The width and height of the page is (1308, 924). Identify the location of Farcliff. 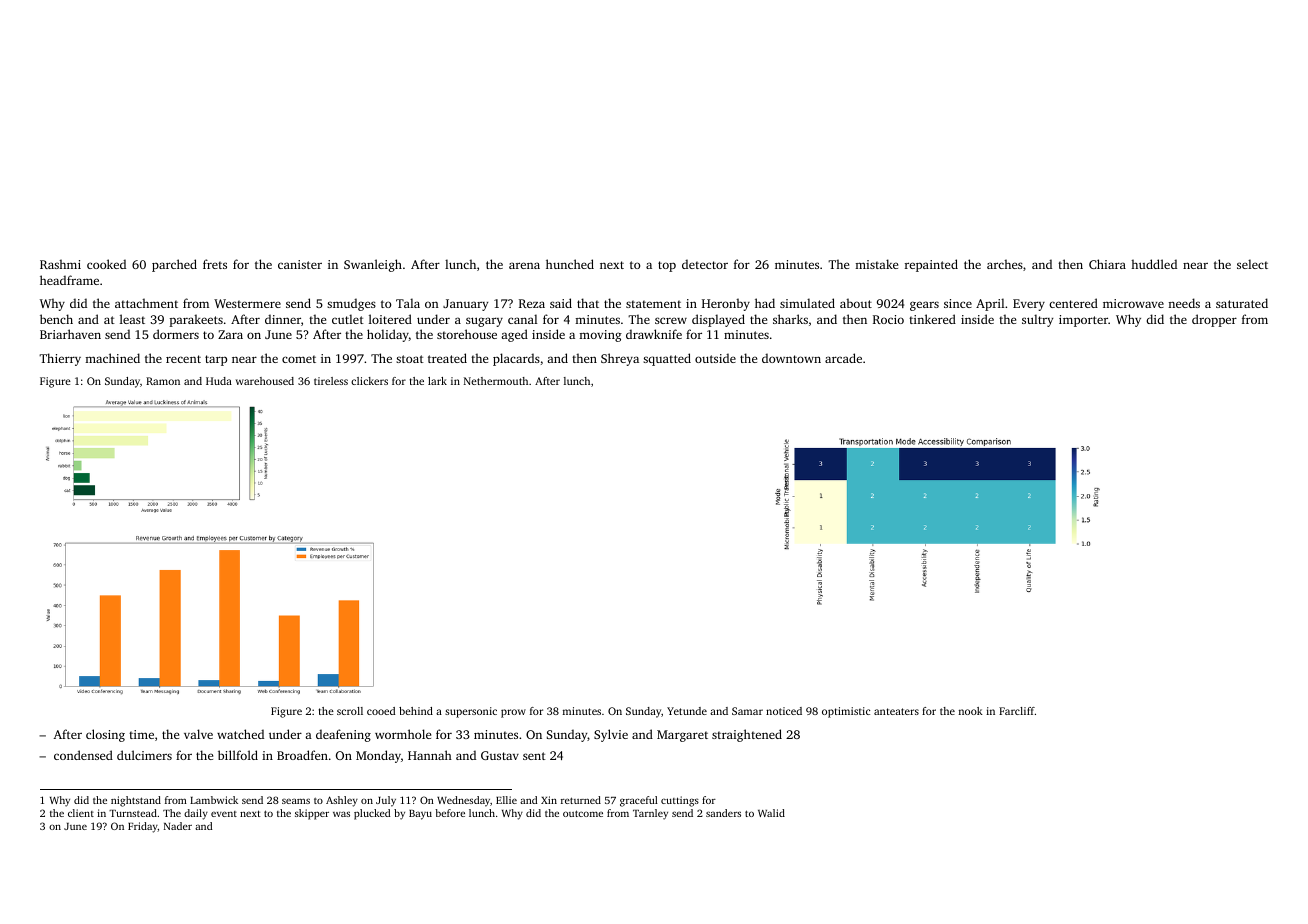
(1017, 711).
